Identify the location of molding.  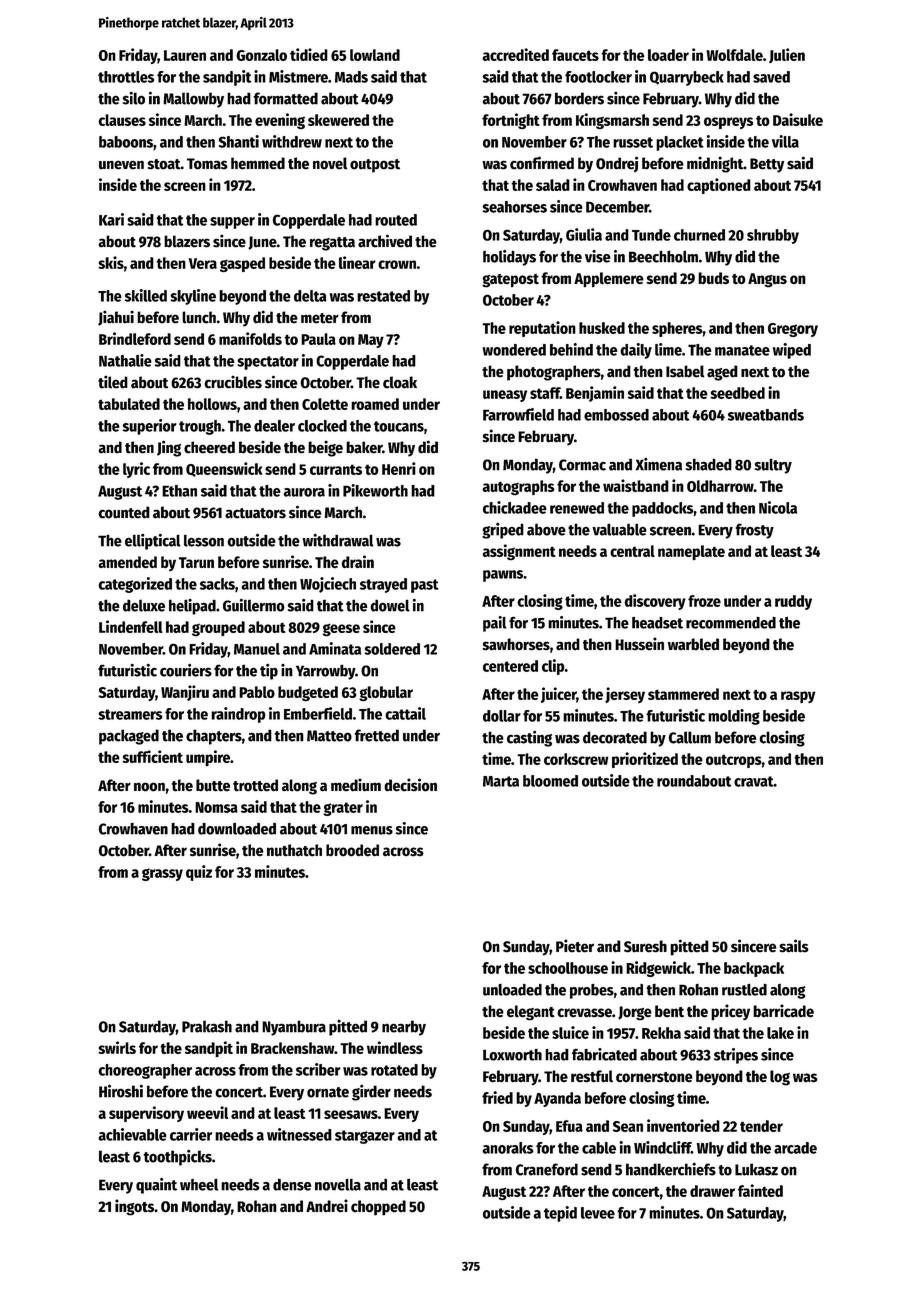
(734, 717).
